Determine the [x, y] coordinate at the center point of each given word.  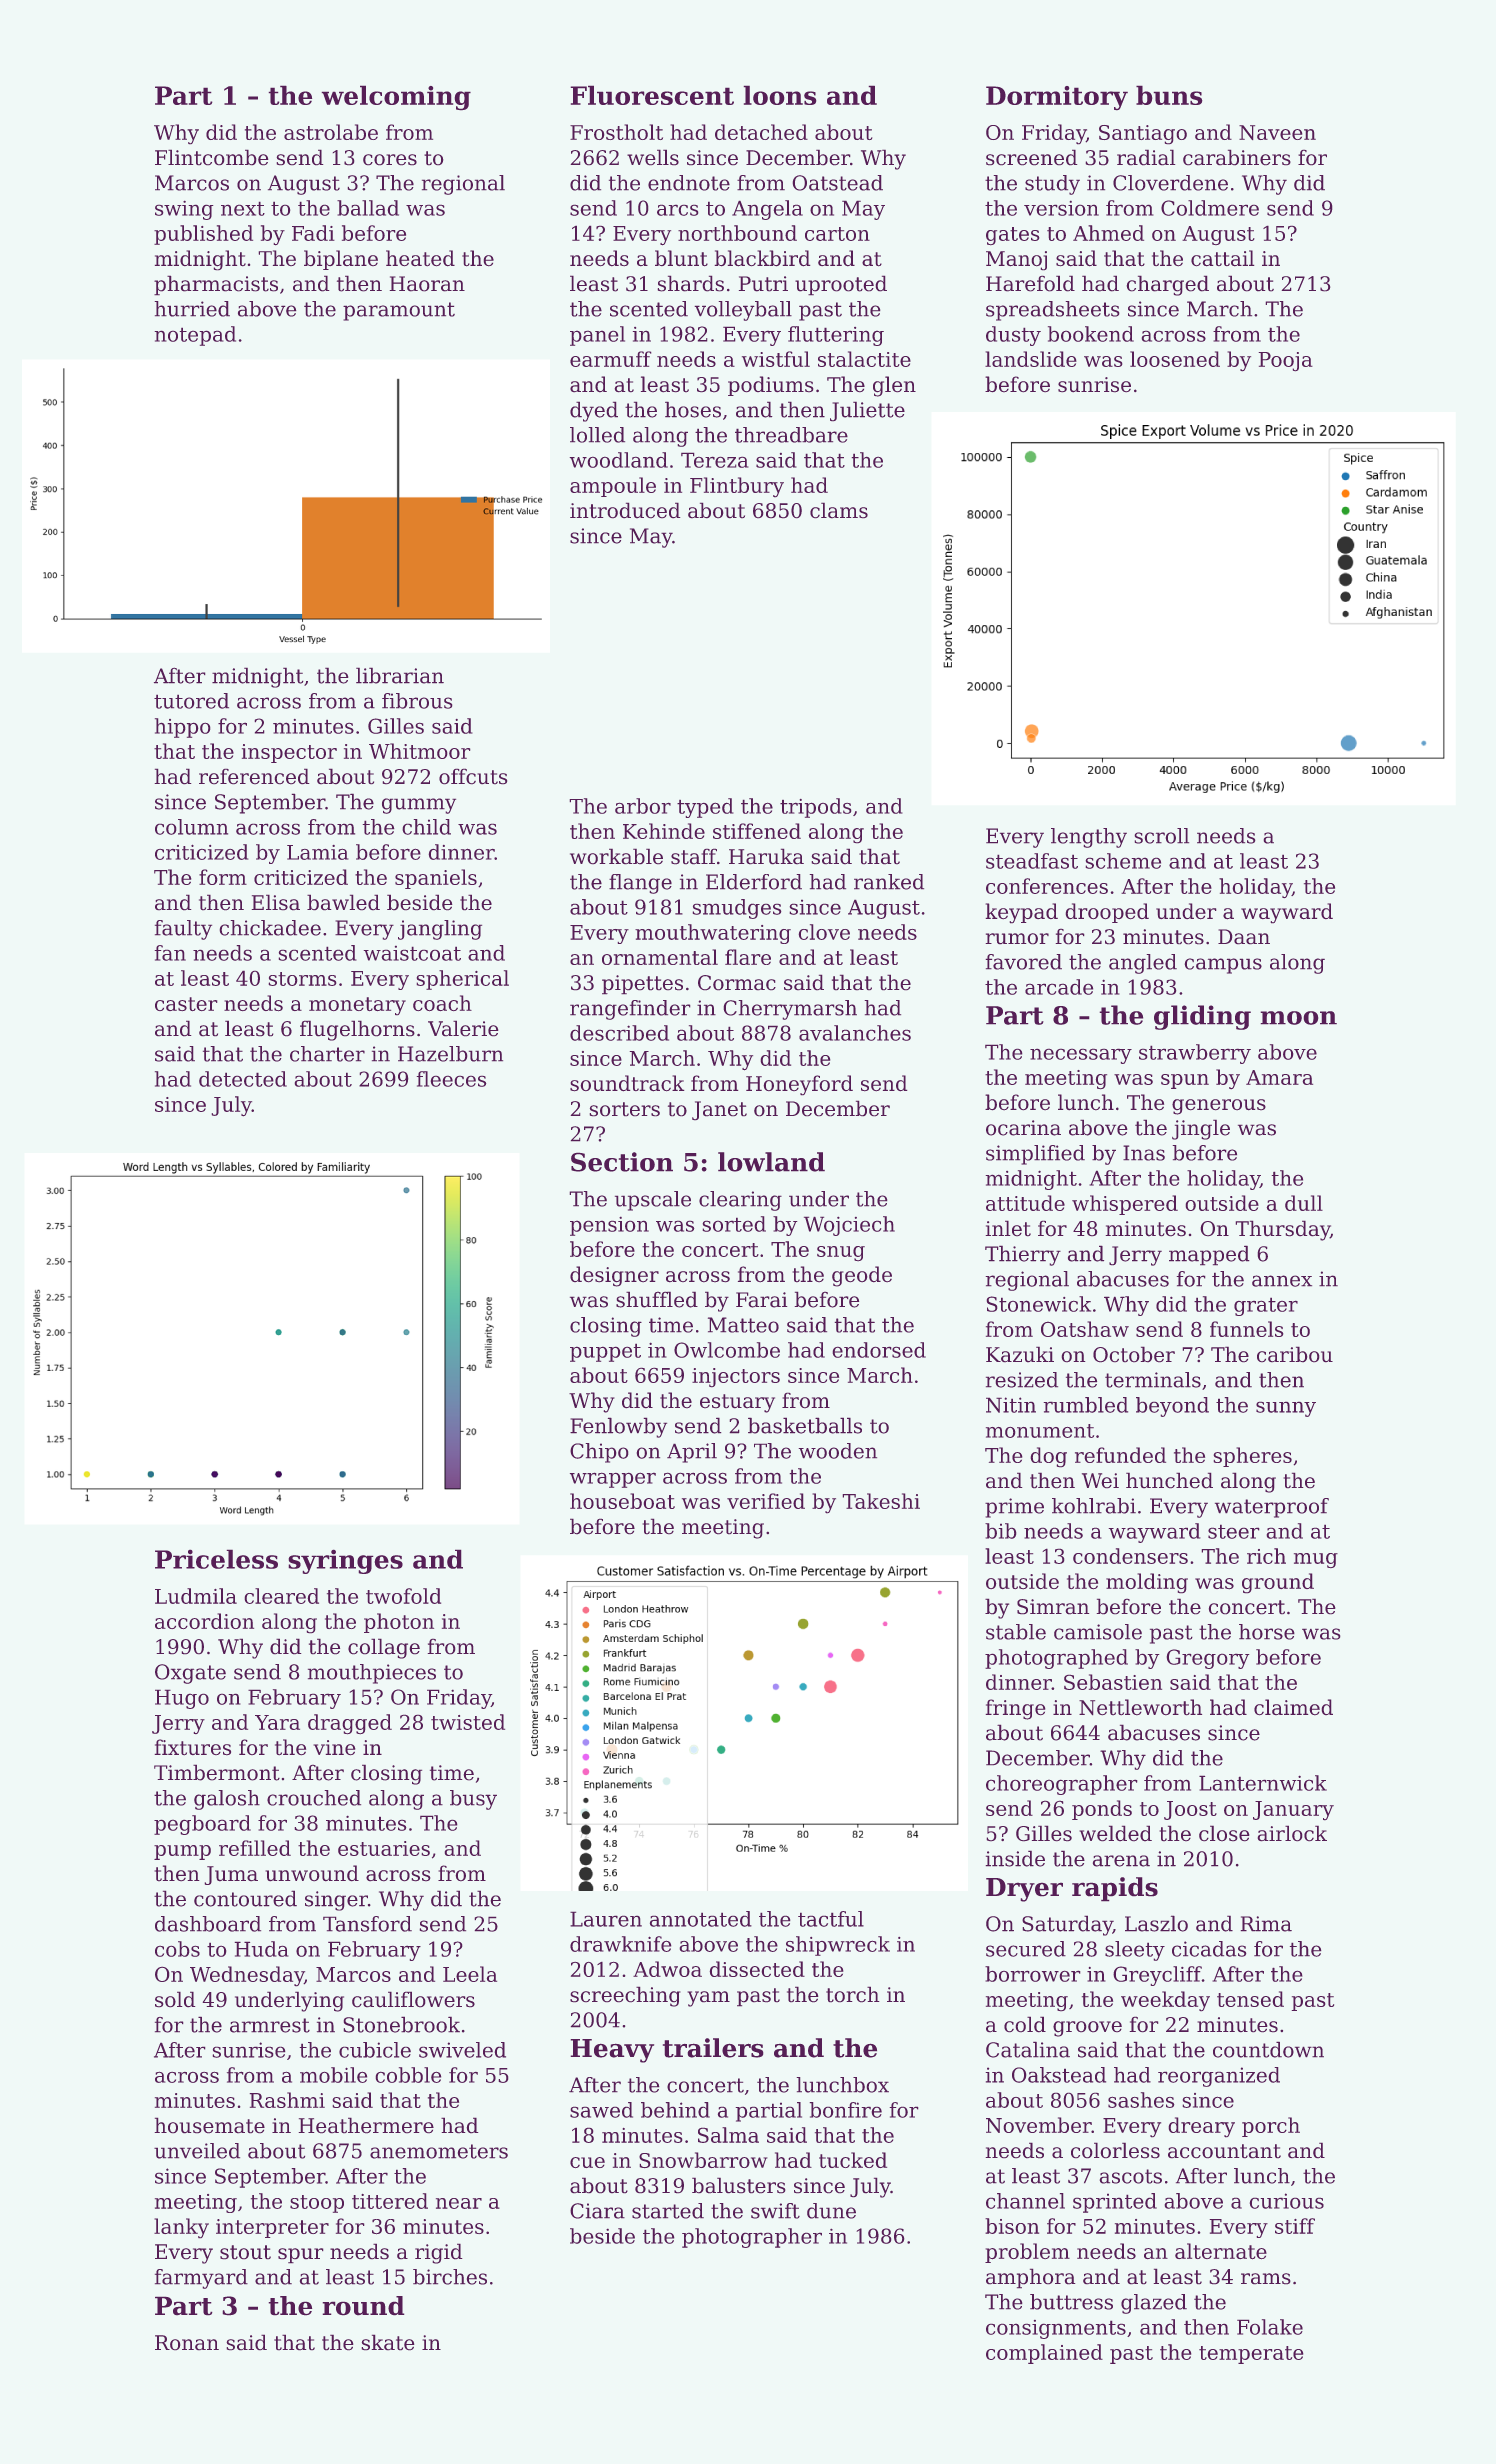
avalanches [855, 1033]
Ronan [187, 2342]
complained [1044, 2354]
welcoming [396, 98]
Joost [1190, 1810]
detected [243, 1079]
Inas [1144, 1153]
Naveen [1277, 132]
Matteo [743, 1325]
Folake [1270, 2327]
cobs [177, 1949]
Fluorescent [652, 95]
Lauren [606, 1919]
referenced [254, 776]
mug [1316, 1560]
